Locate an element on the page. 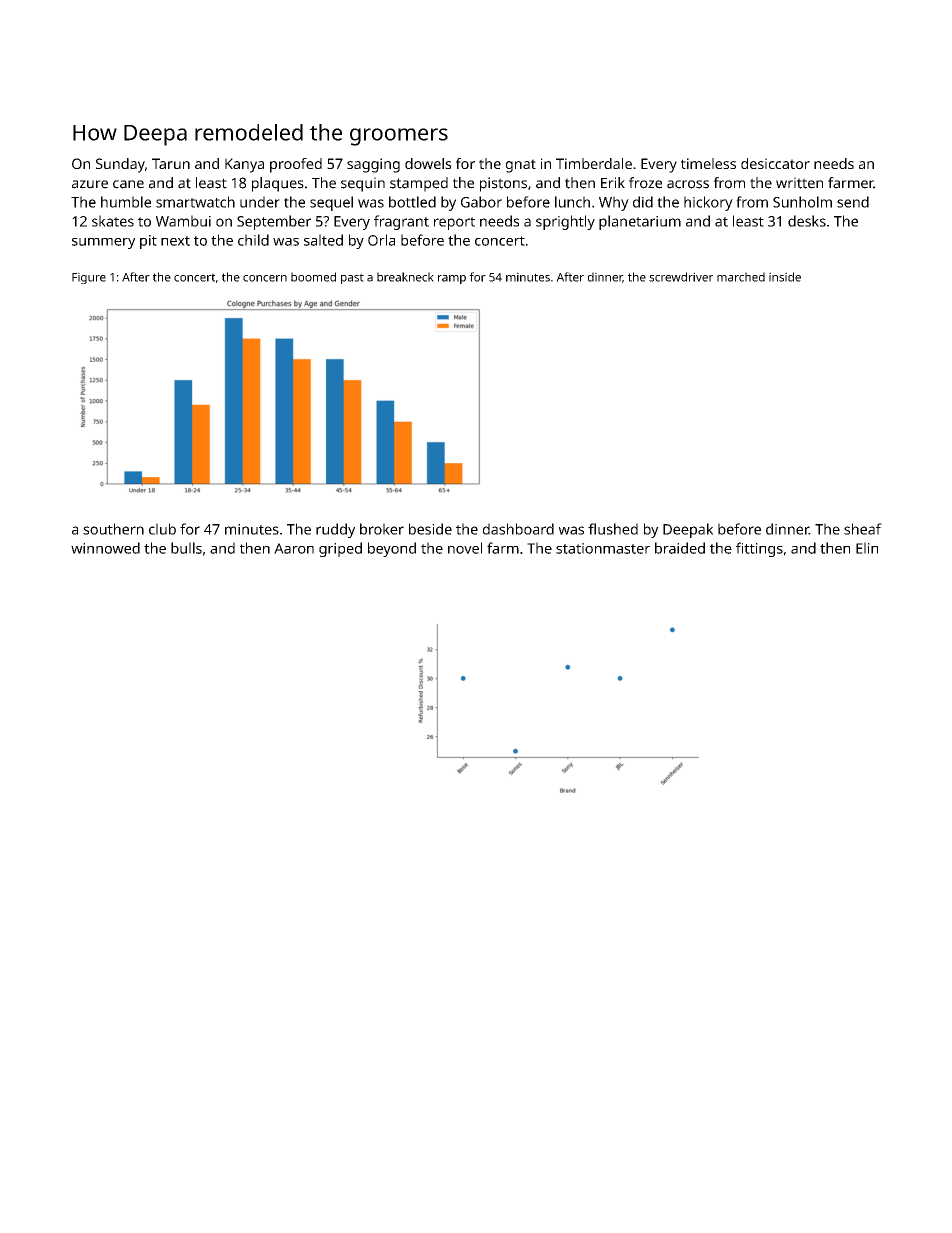 The width and height of the image is (952, 1233). flushed is located at coordinates (613, 529).
